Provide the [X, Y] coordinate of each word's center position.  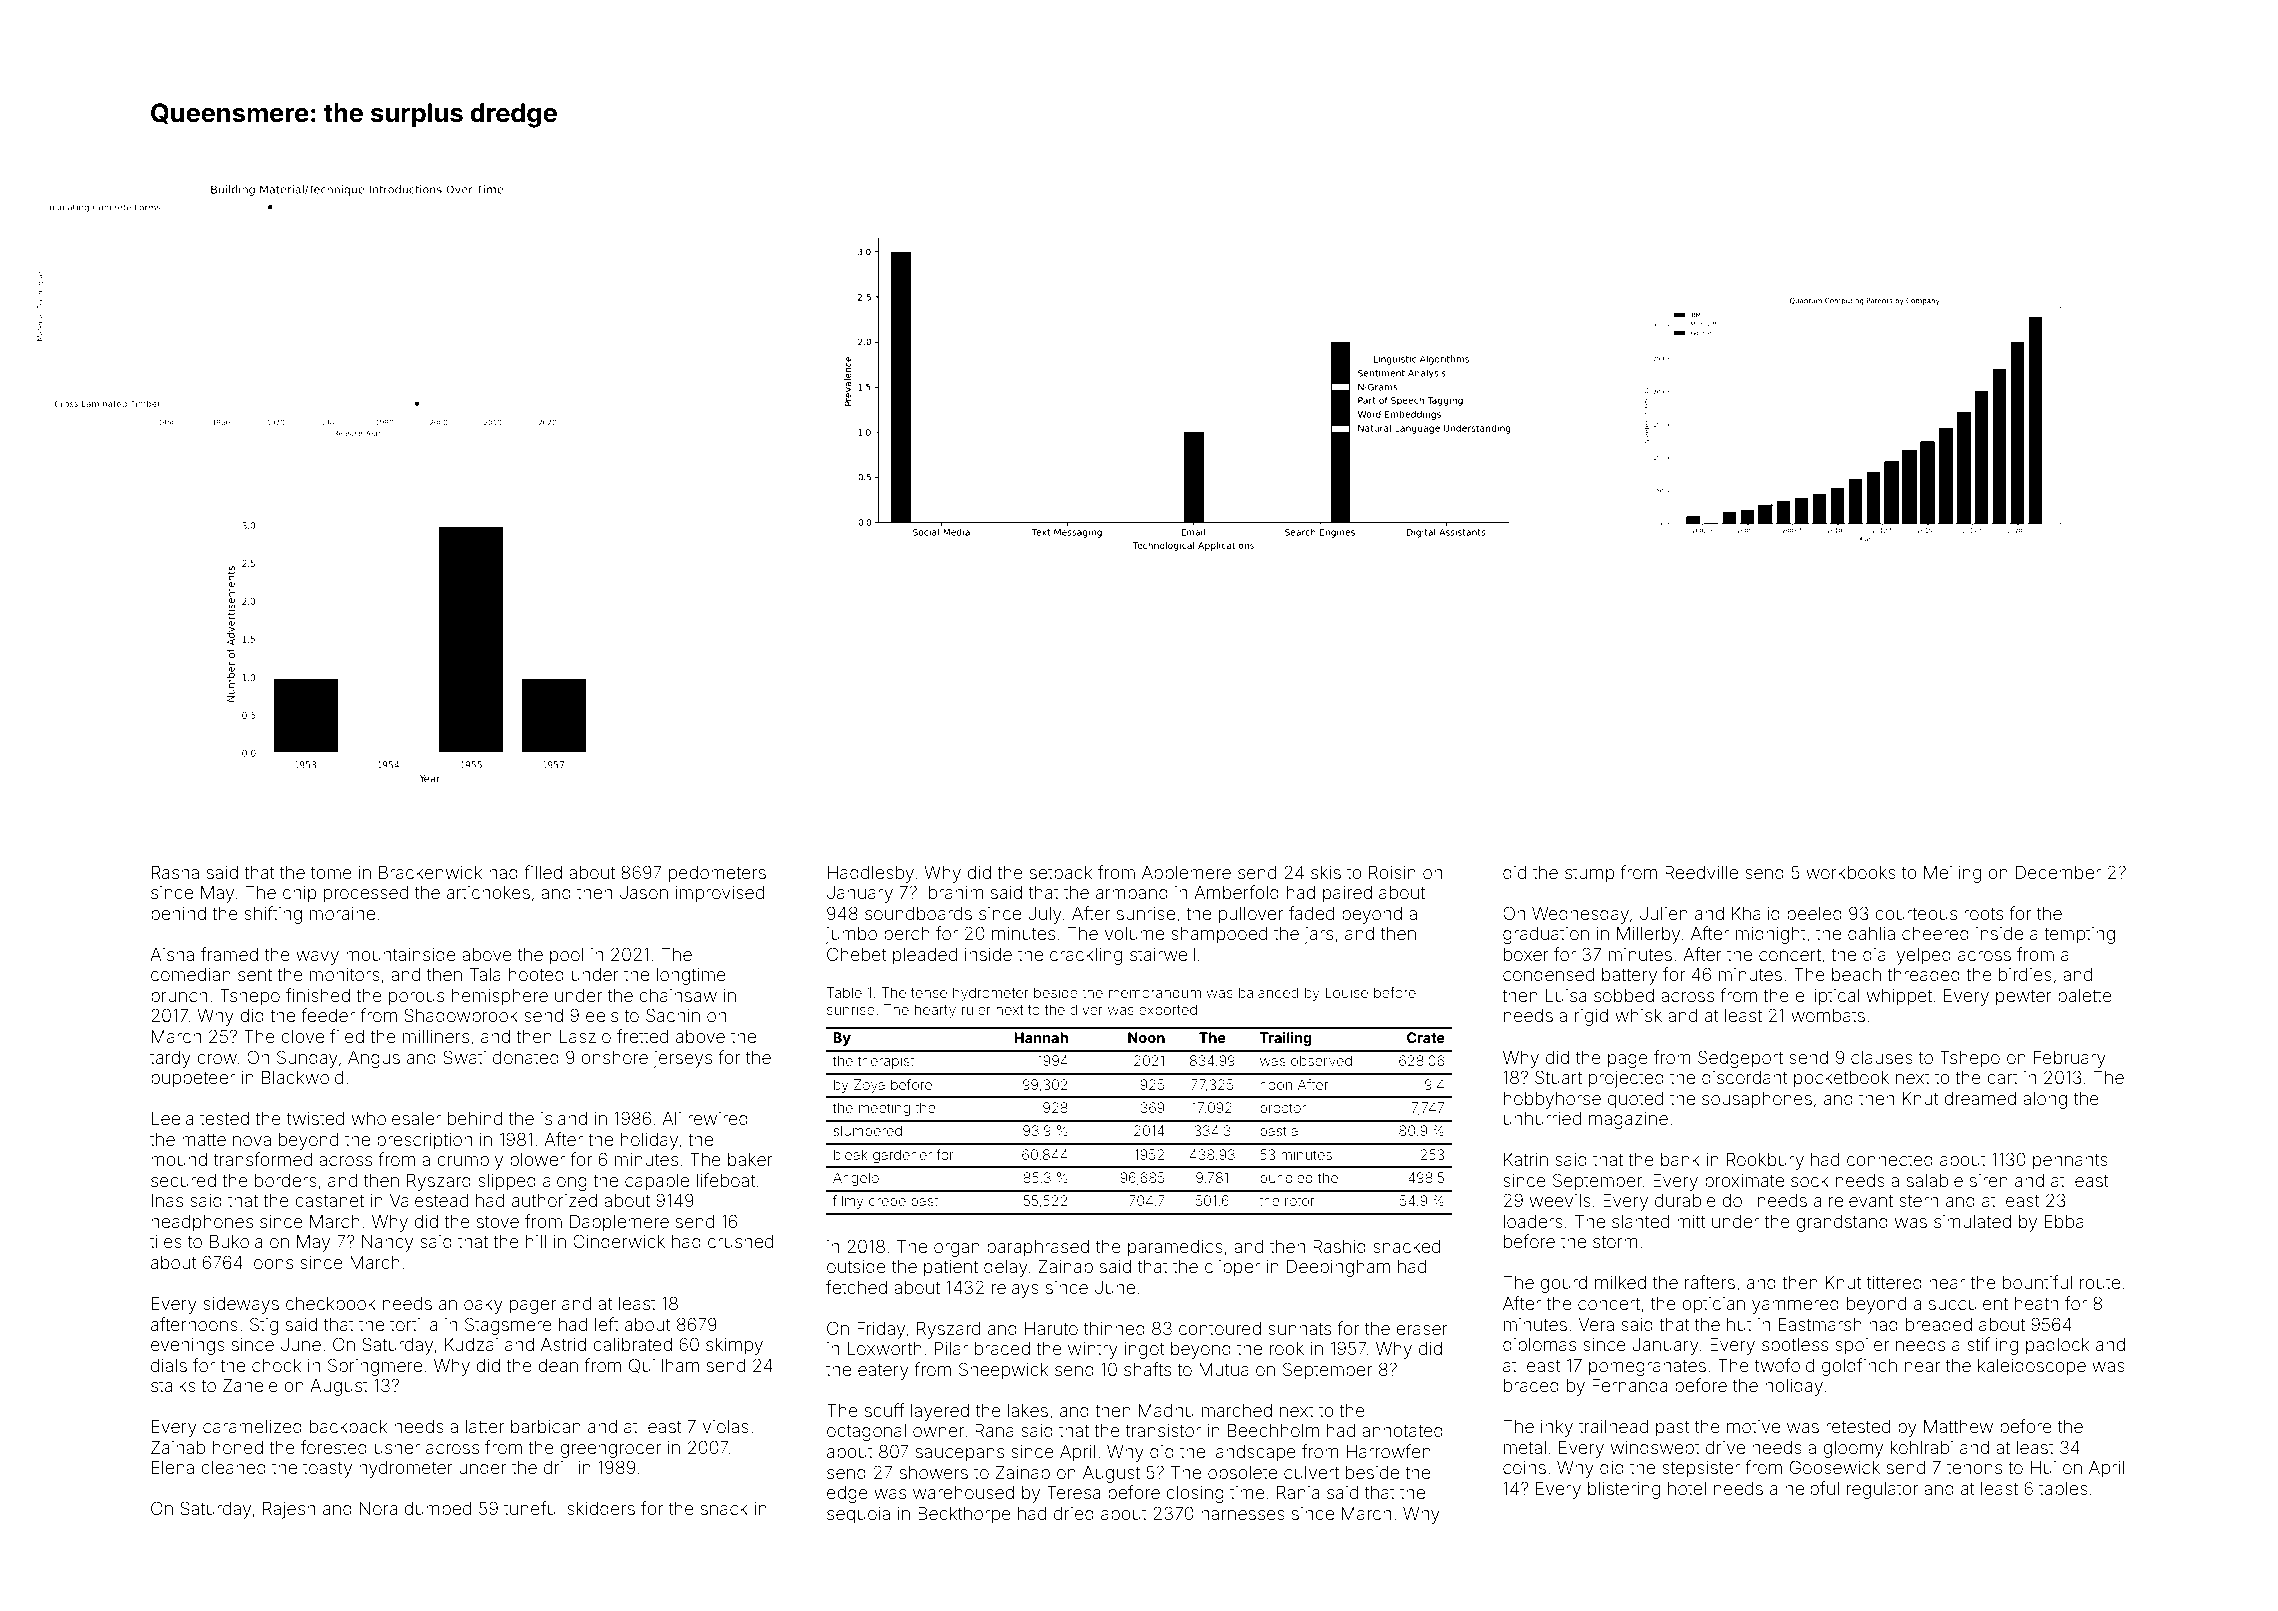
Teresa [1073, 1492]
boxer [1526, 954]
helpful [1812, 1490]
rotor [1299, 1201]
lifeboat [726, 1180]
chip [300, 894]
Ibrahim [954, 892]
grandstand [1842, 1223]
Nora [378, 1508]
